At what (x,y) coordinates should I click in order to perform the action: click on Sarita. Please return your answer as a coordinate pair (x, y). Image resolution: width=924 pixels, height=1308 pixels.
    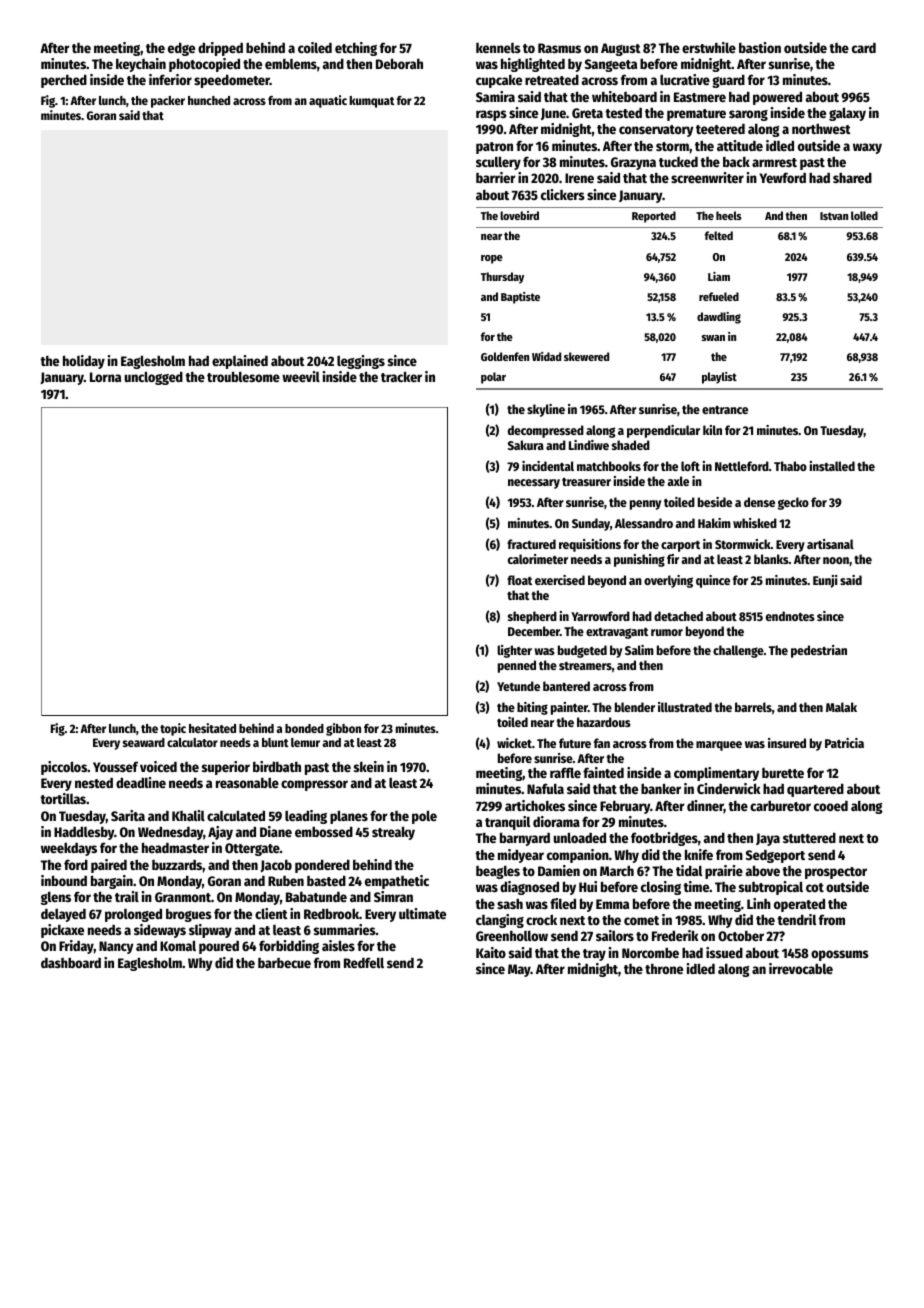
    Looking at the image, I should click on (128, 815).
